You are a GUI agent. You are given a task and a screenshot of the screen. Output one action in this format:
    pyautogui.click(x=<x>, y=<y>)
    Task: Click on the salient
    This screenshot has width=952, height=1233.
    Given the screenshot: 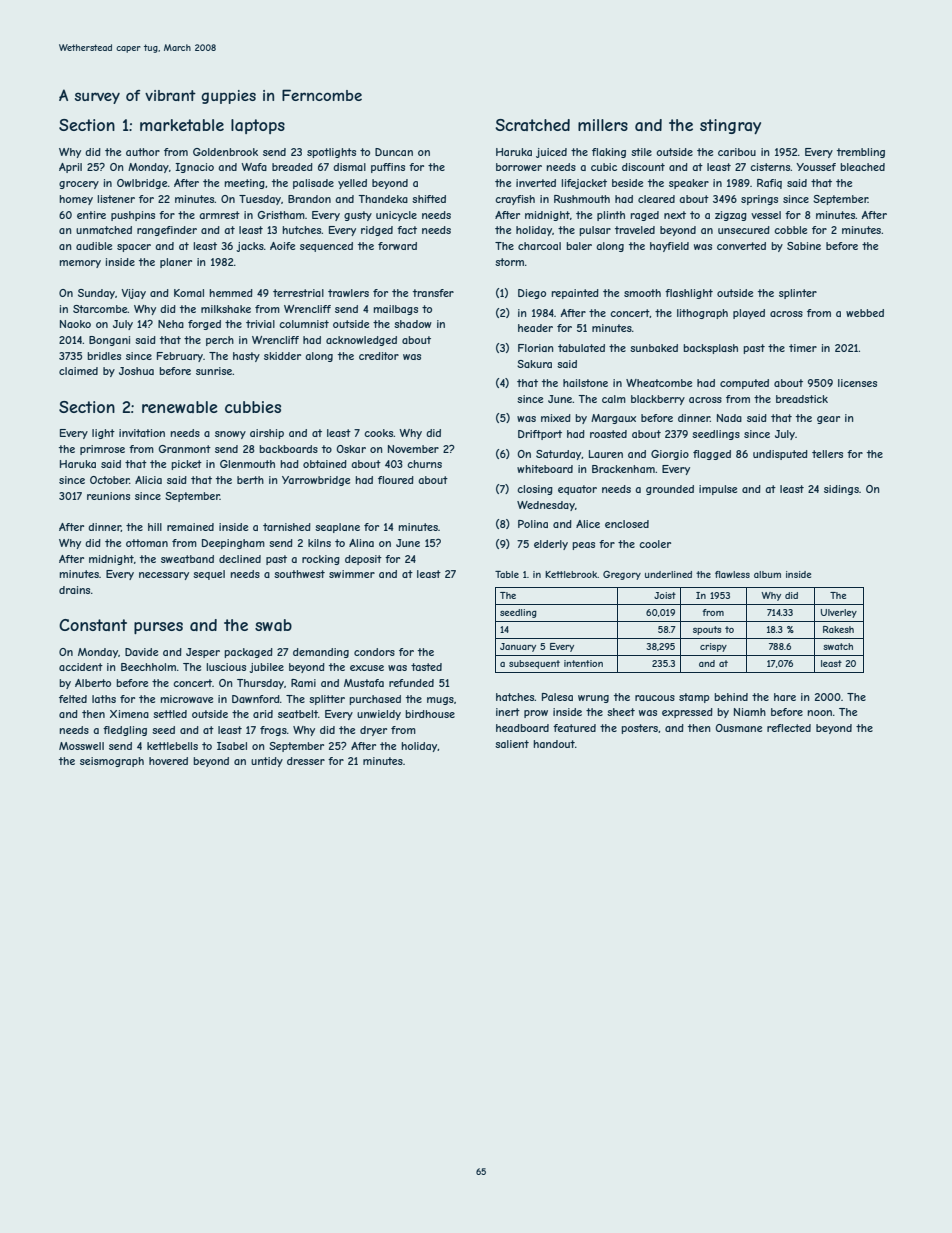 What is the action you would take?
    pyautogui.click(x=512, y=744)
